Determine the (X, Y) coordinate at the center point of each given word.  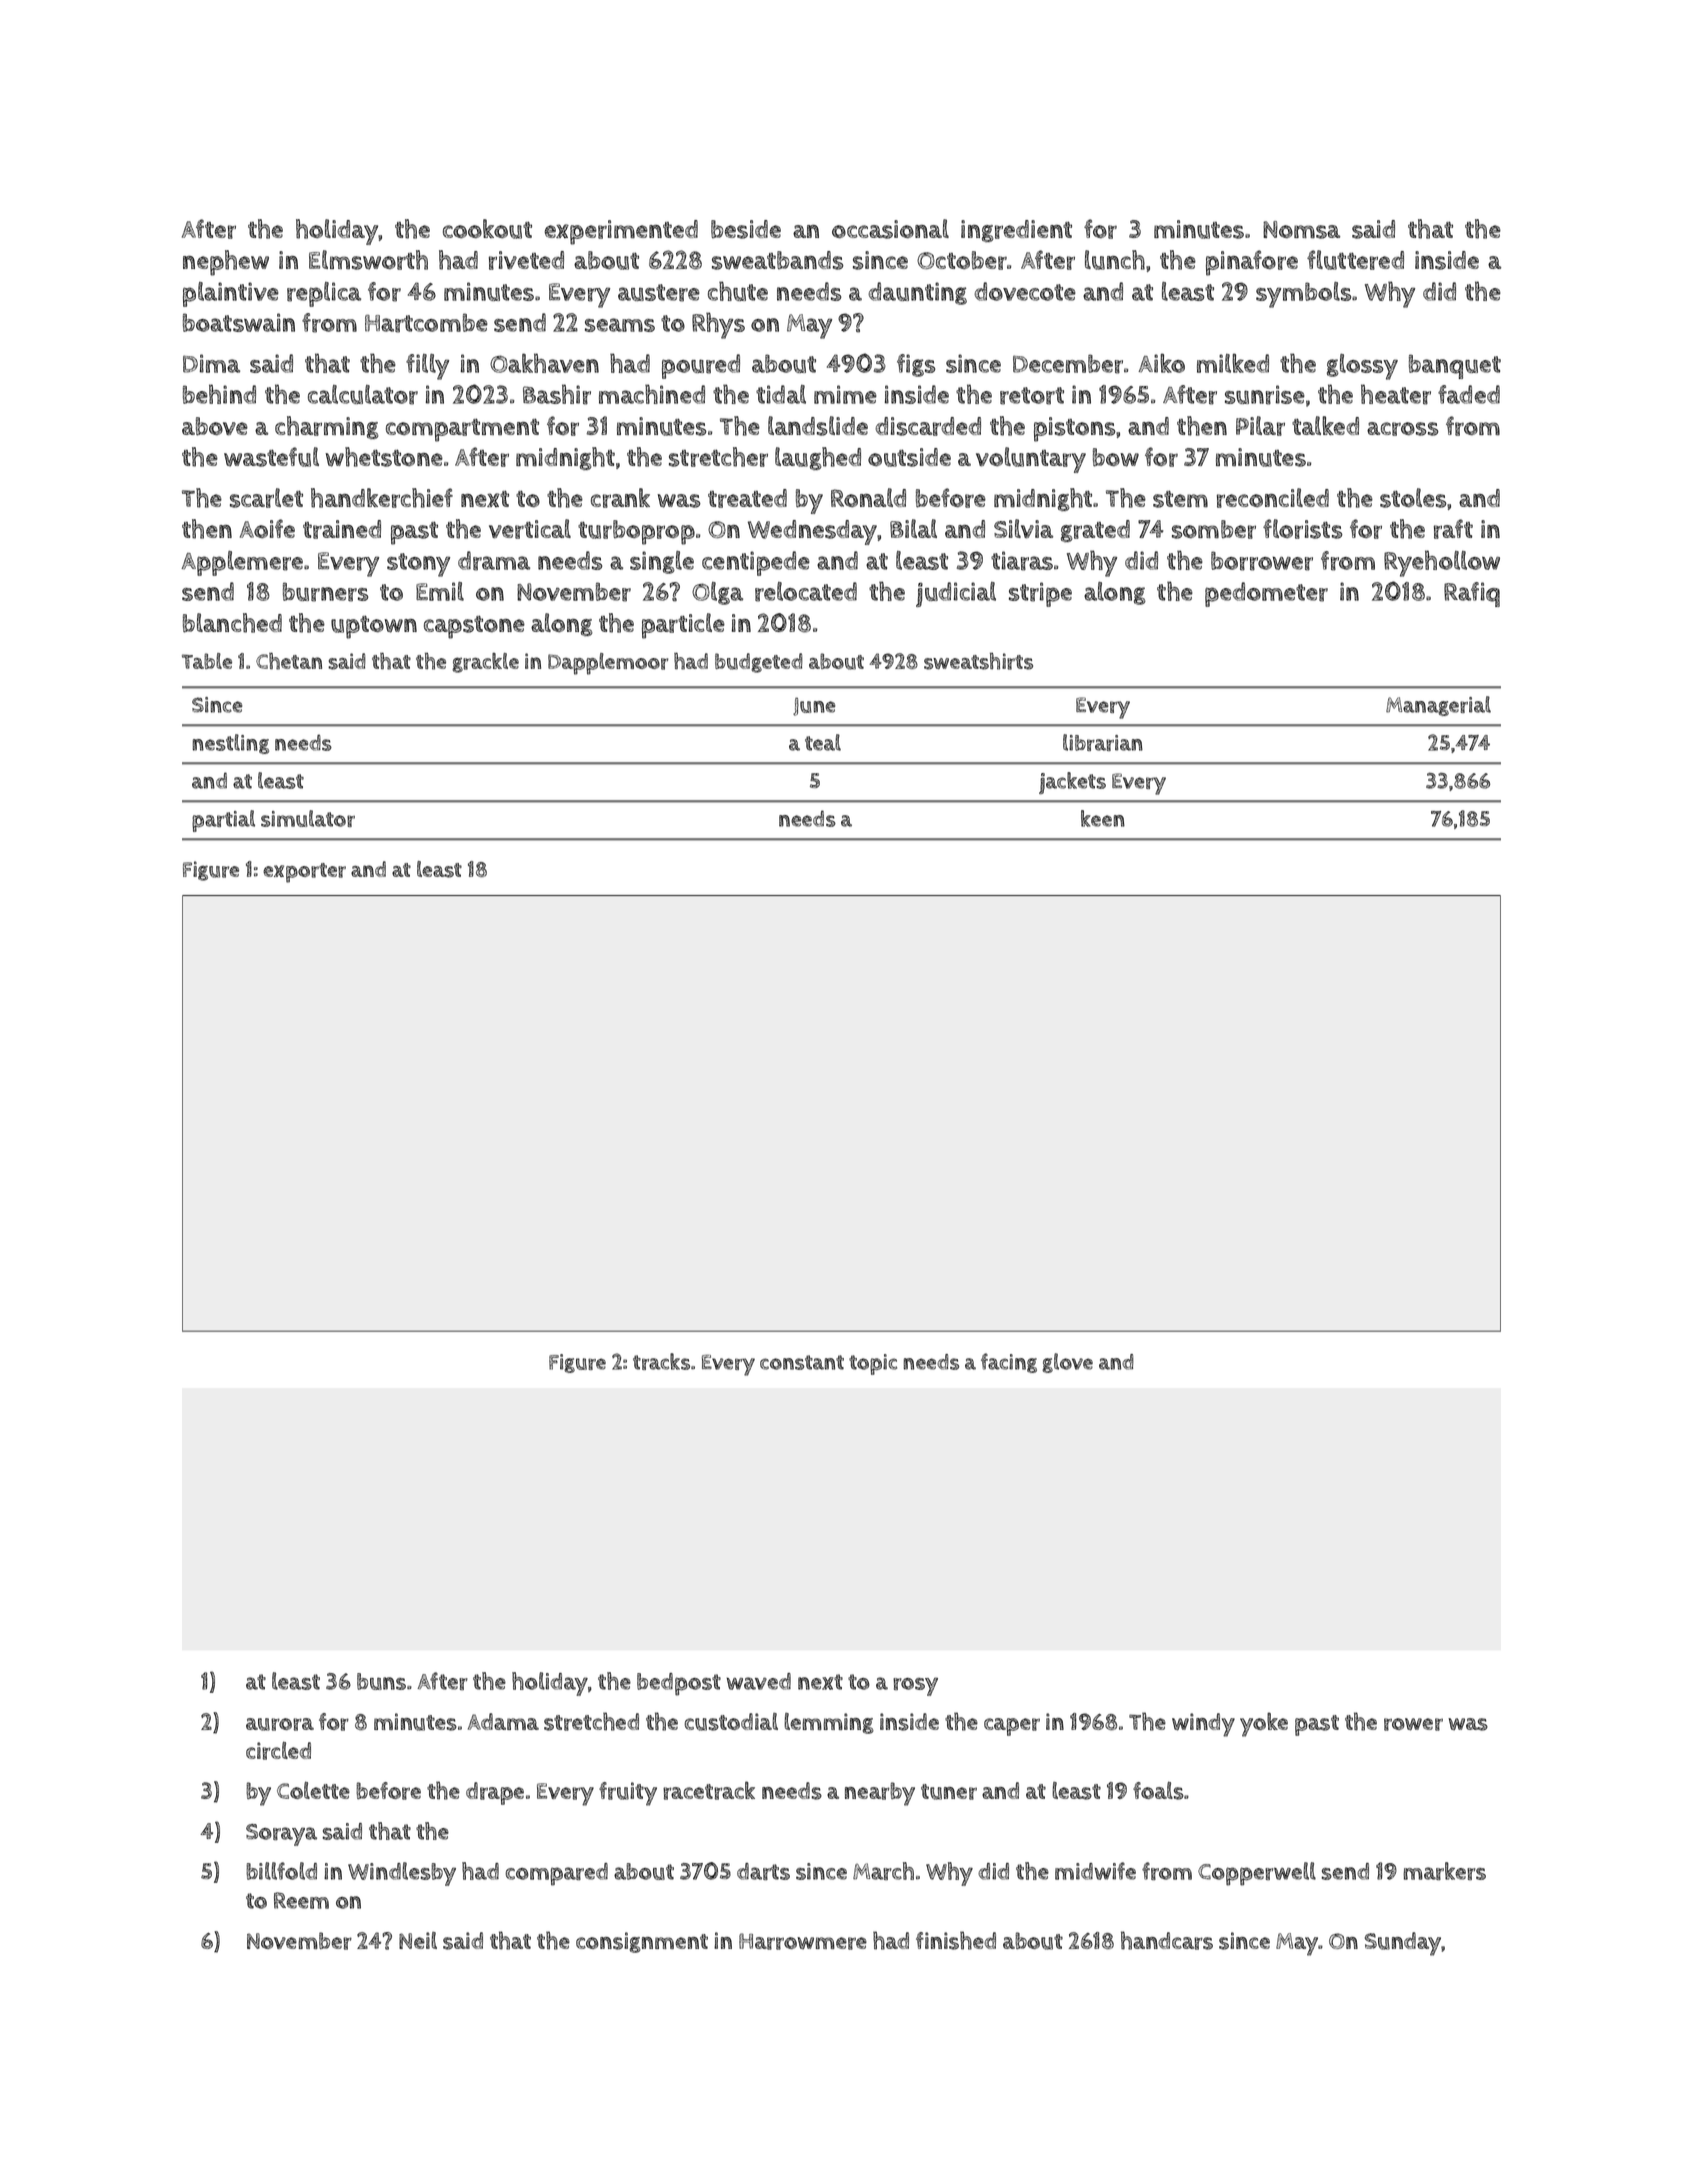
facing (1009, 1363)
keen (1103, 818)
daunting (917, 293)
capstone (474, 627)
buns (381, 1681)
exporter (304, 873)
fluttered (1355, 260)
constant (802, 1362)
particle (683, 626)
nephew (226, 263)
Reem (301, 1900)
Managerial (1438, 706)
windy (1203, 1725)
